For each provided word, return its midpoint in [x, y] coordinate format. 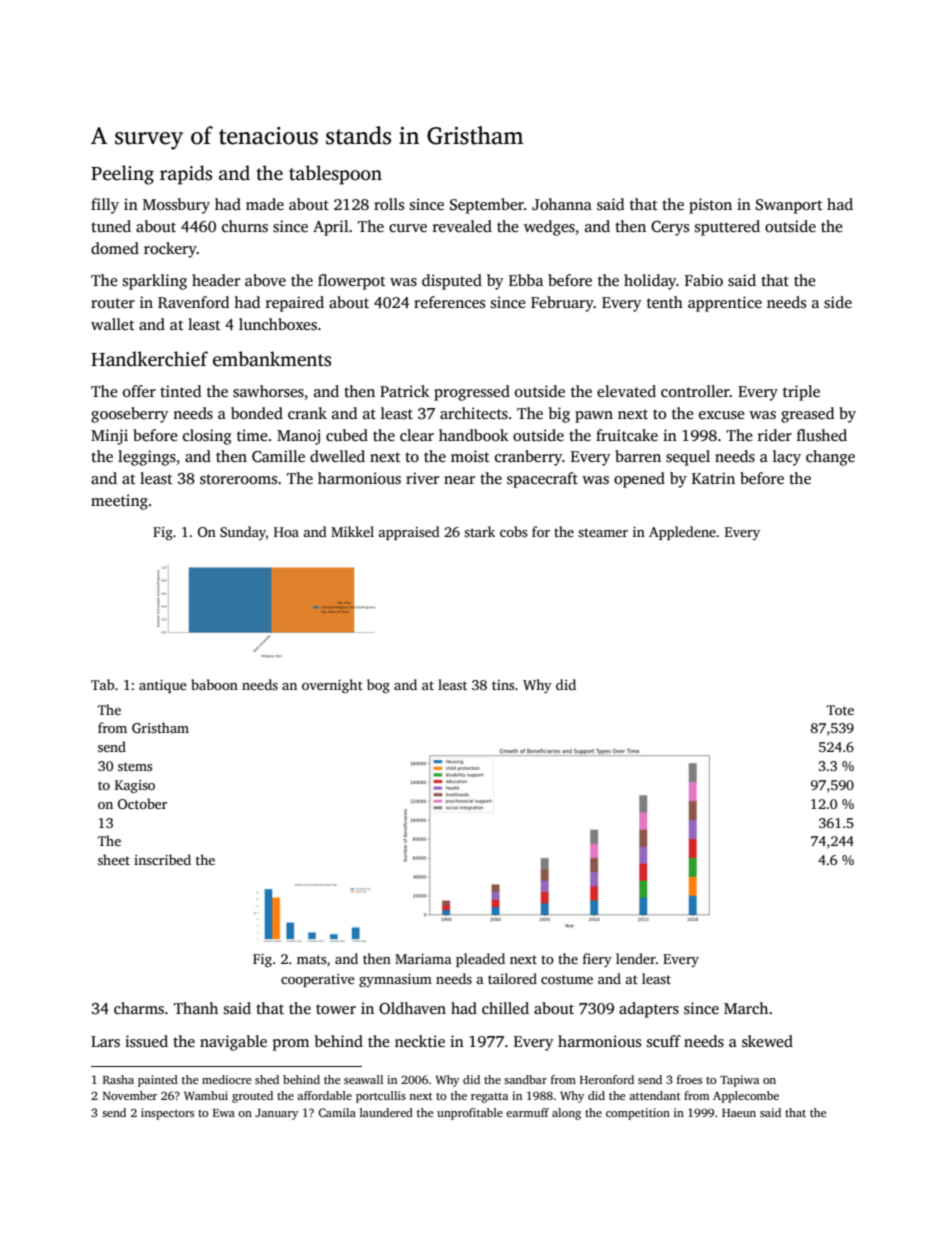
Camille [278, 456]
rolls [389, 204]
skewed [767, 1041]
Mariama [423, 959]
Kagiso [135, 786]
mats [311, 959]
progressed [472, 393]
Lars [105, 1042]
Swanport [789, 206]
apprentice [725, 304]
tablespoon [335, 175]
